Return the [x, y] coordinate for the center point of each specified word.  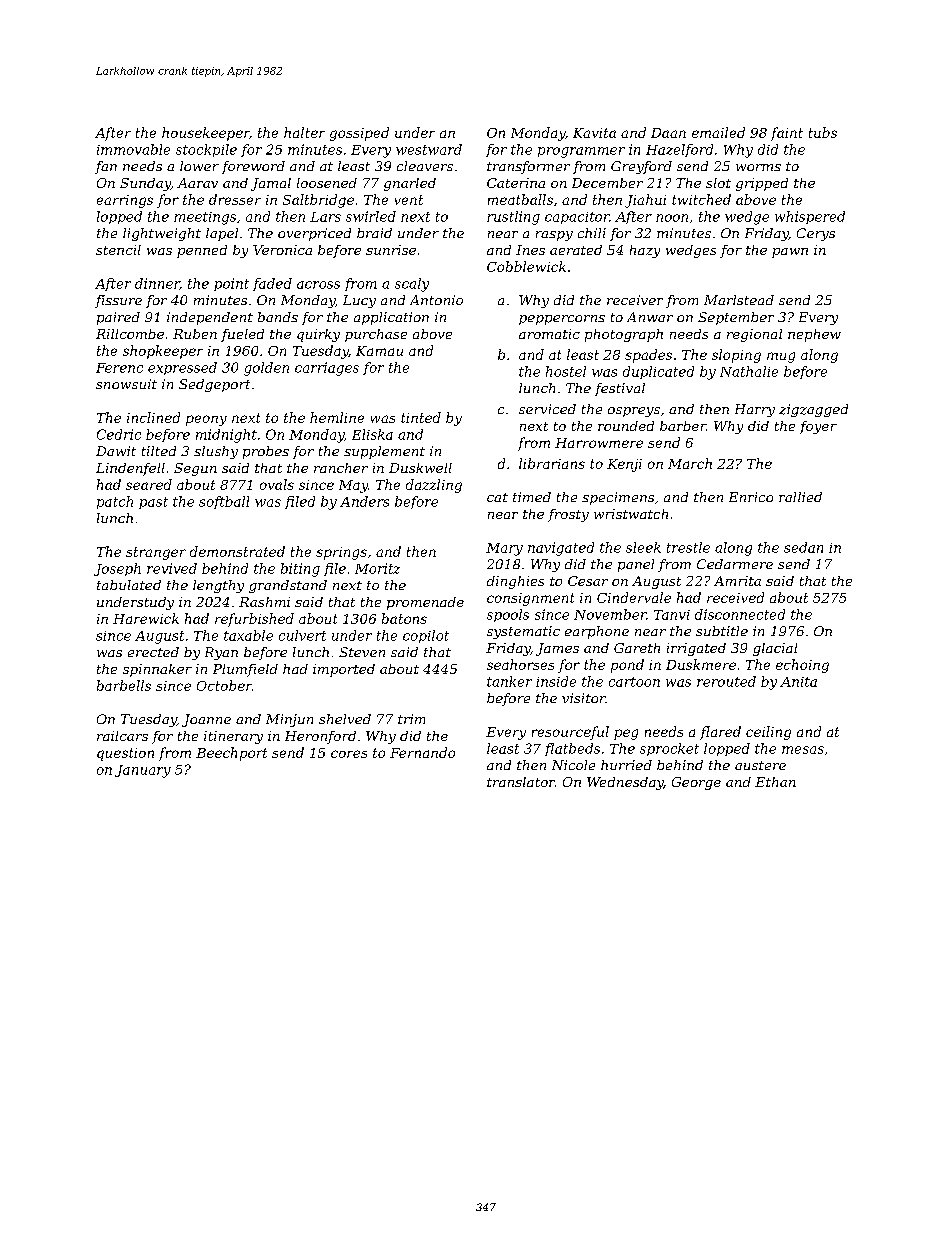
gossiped [359, 134]
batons [404, 618]
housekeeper [205, 134]
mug [781, 357]
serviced [547, 409]
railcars [122, 736]
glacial [775, 649]
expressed [182, 368]
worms [758, 167]
